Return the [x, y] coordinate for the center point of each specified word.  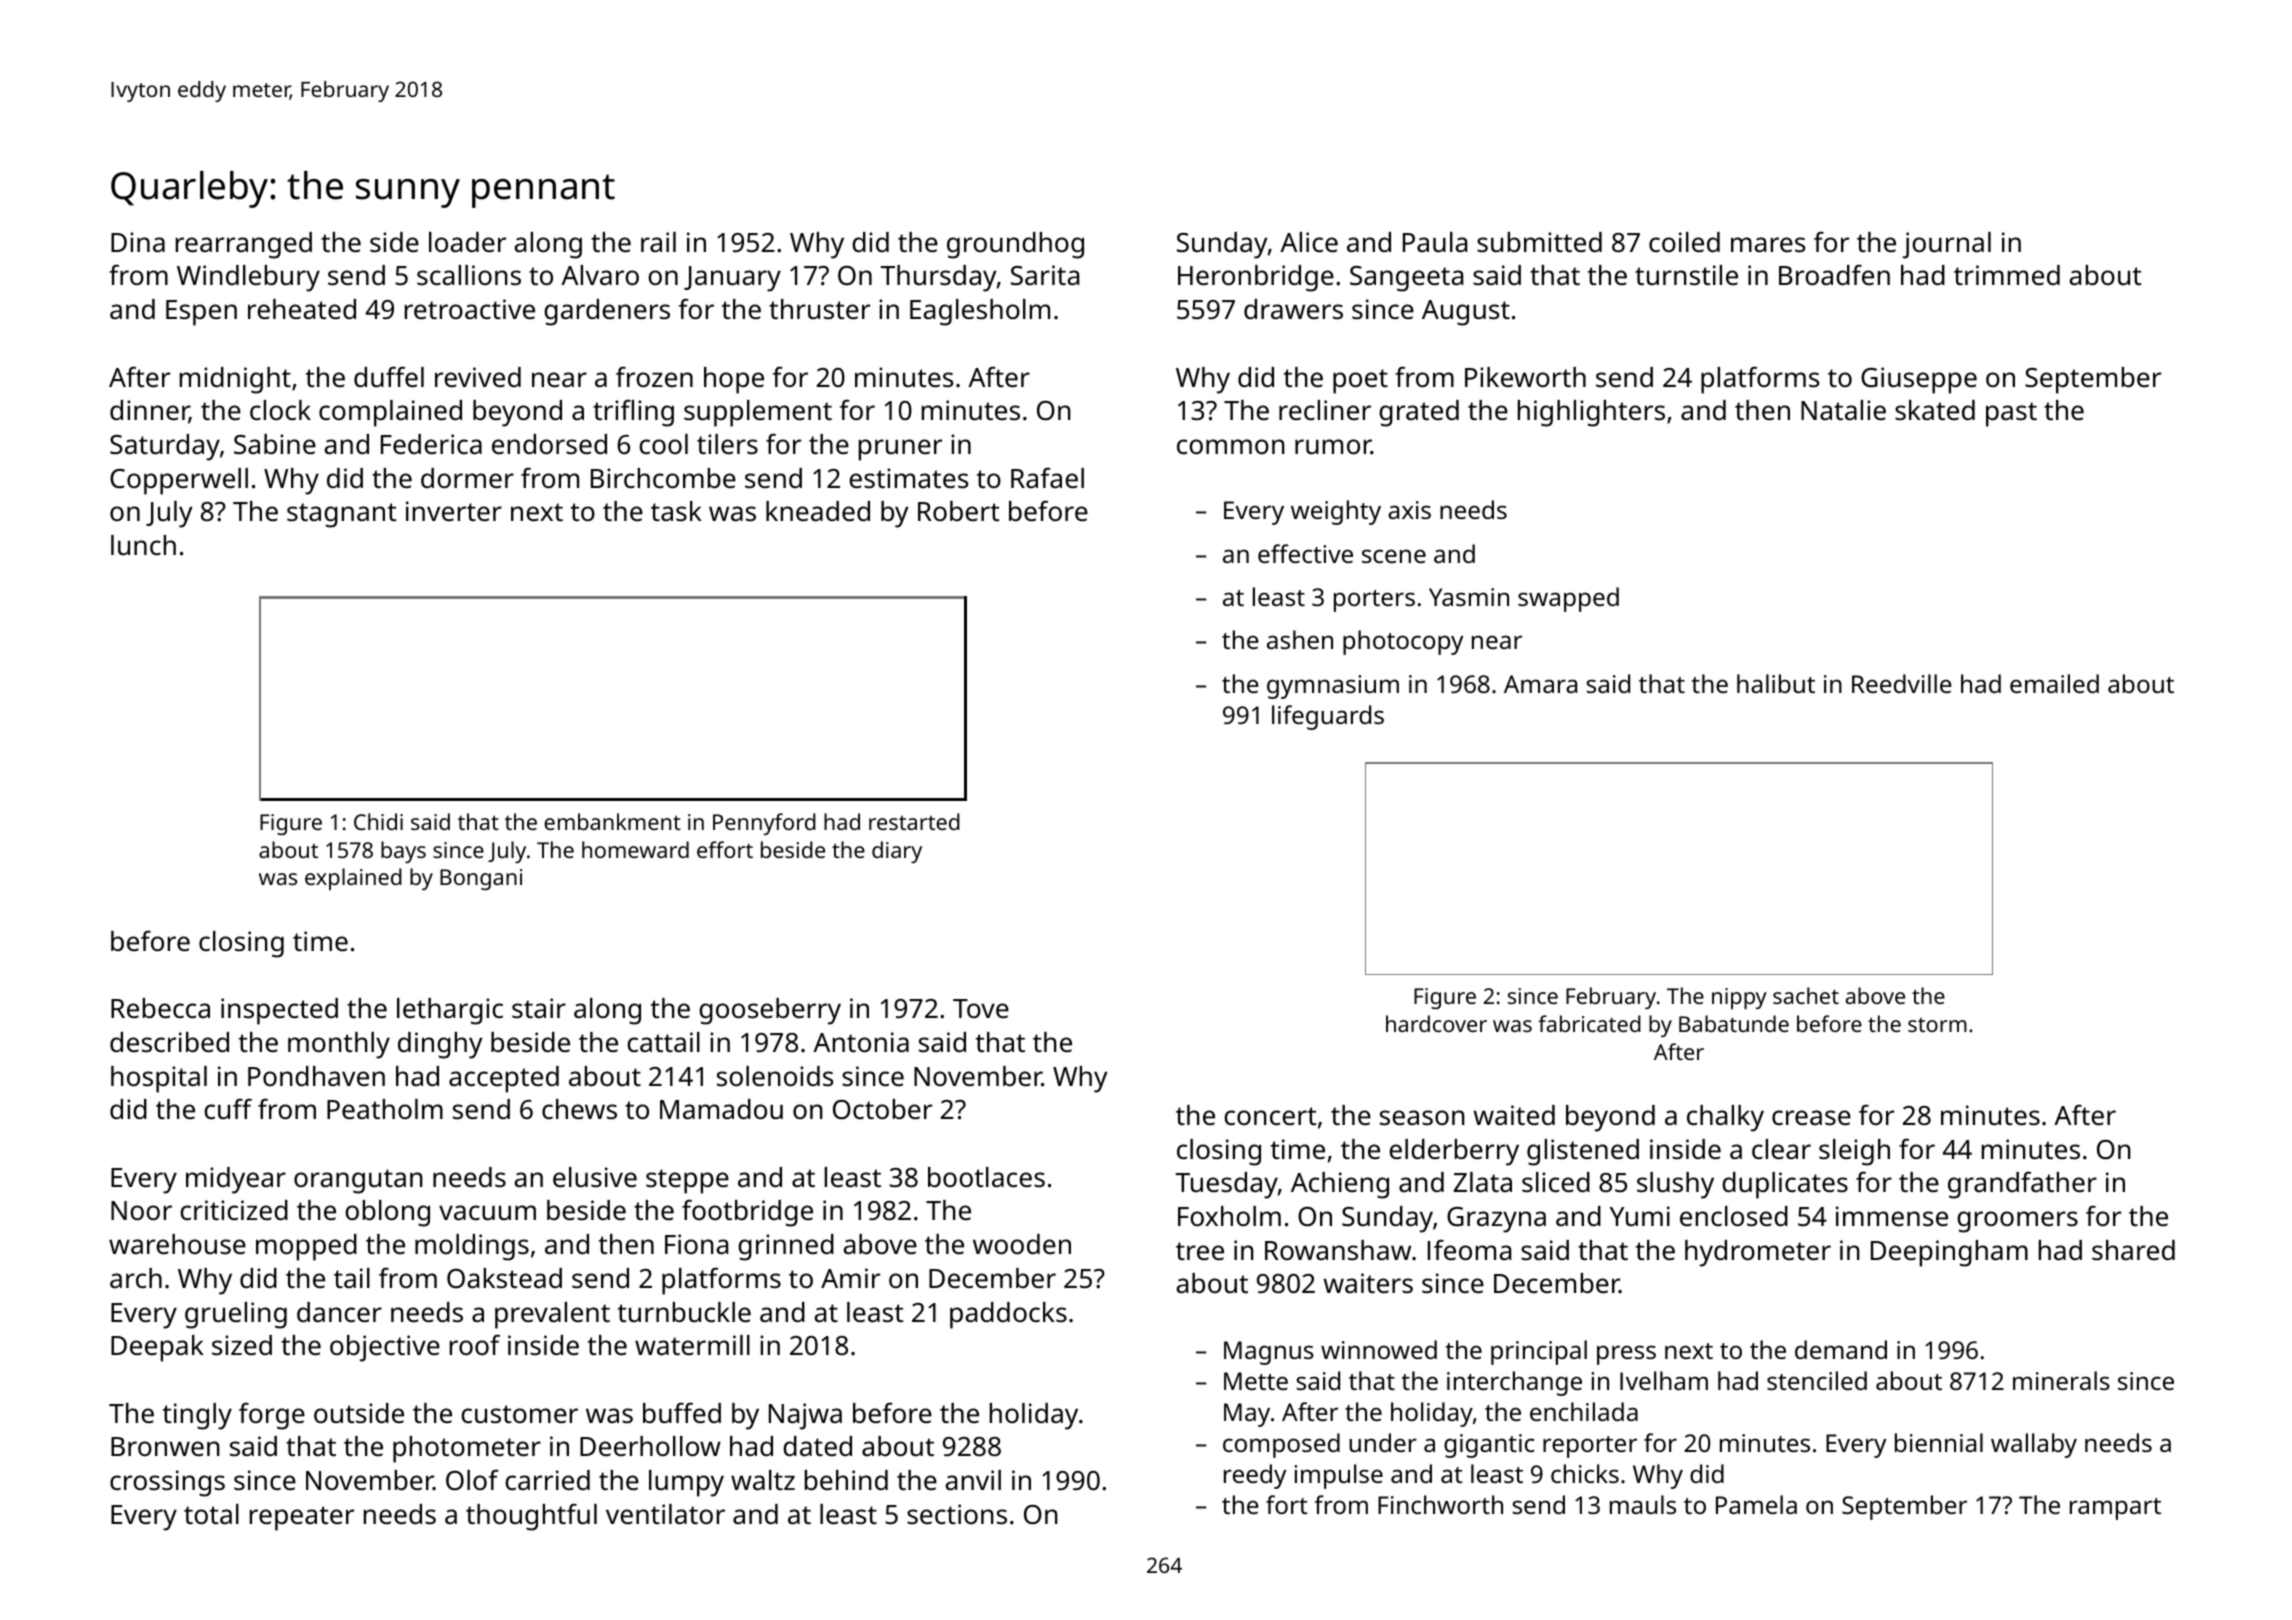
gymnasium [1333, 687]
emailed [2054, 683]
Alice [1309, 242]
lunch [143, 545]
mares [1768, 245]
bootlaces [986, 1177]
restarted [914, 821]
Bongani [481, 879]
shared [2133, 1250]
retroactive [470, 309]
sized [242, 1345]
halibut [1776, 683]
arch [136, 1278]
